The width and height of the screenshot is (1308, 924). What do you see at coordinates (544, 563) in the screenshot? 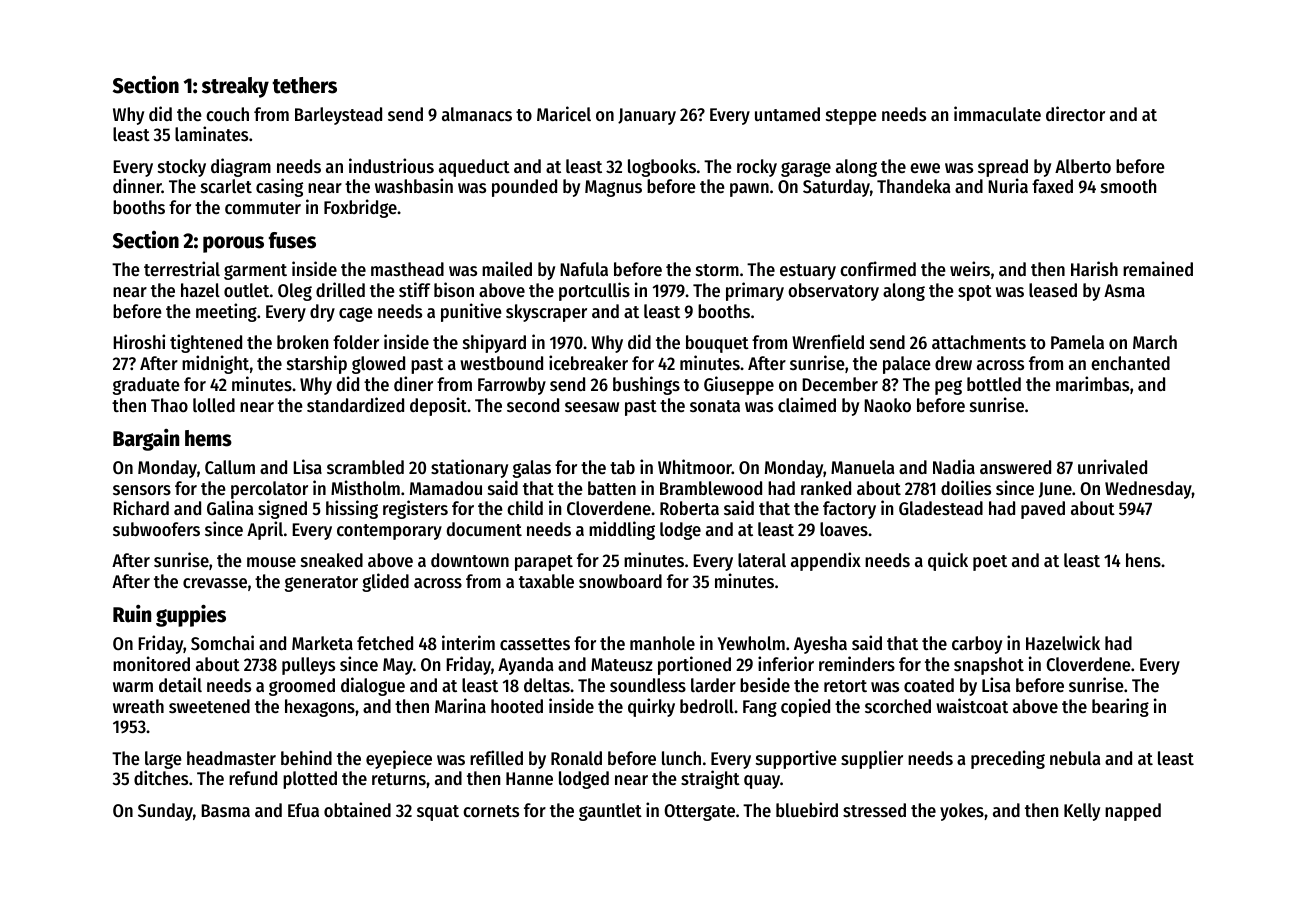
I see `parapet` at bounding box center [544, 563].
